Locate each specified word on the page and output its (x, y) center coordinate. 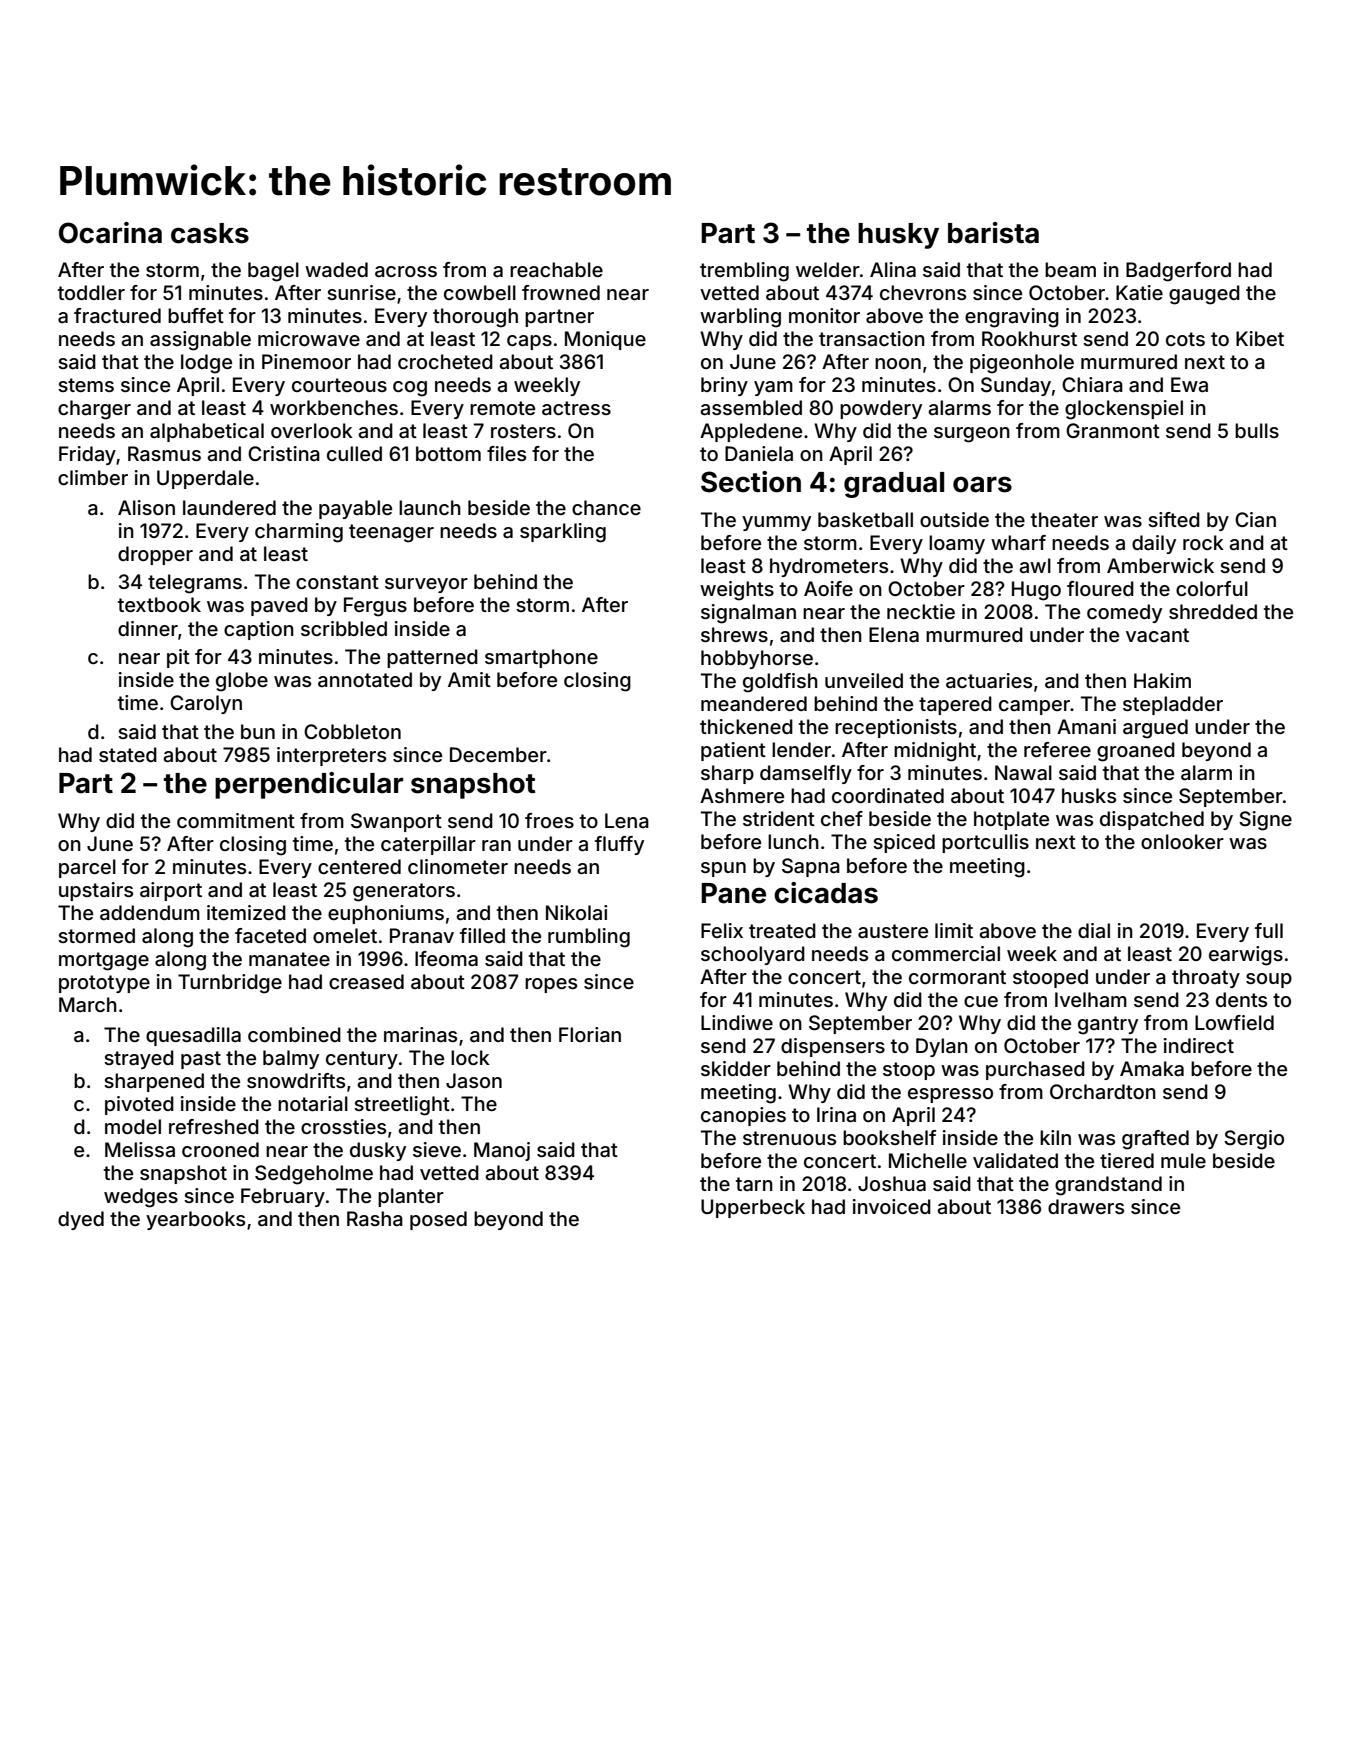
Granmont (1113, 430)
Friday (87, 455)
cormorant (957, 977)
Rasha (375, 1218)
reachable (556, 269)
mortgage (104, 961)
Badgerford (1178, 272)
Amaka (1152, 1068)
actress (576, 408)
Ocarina (110, 233)
